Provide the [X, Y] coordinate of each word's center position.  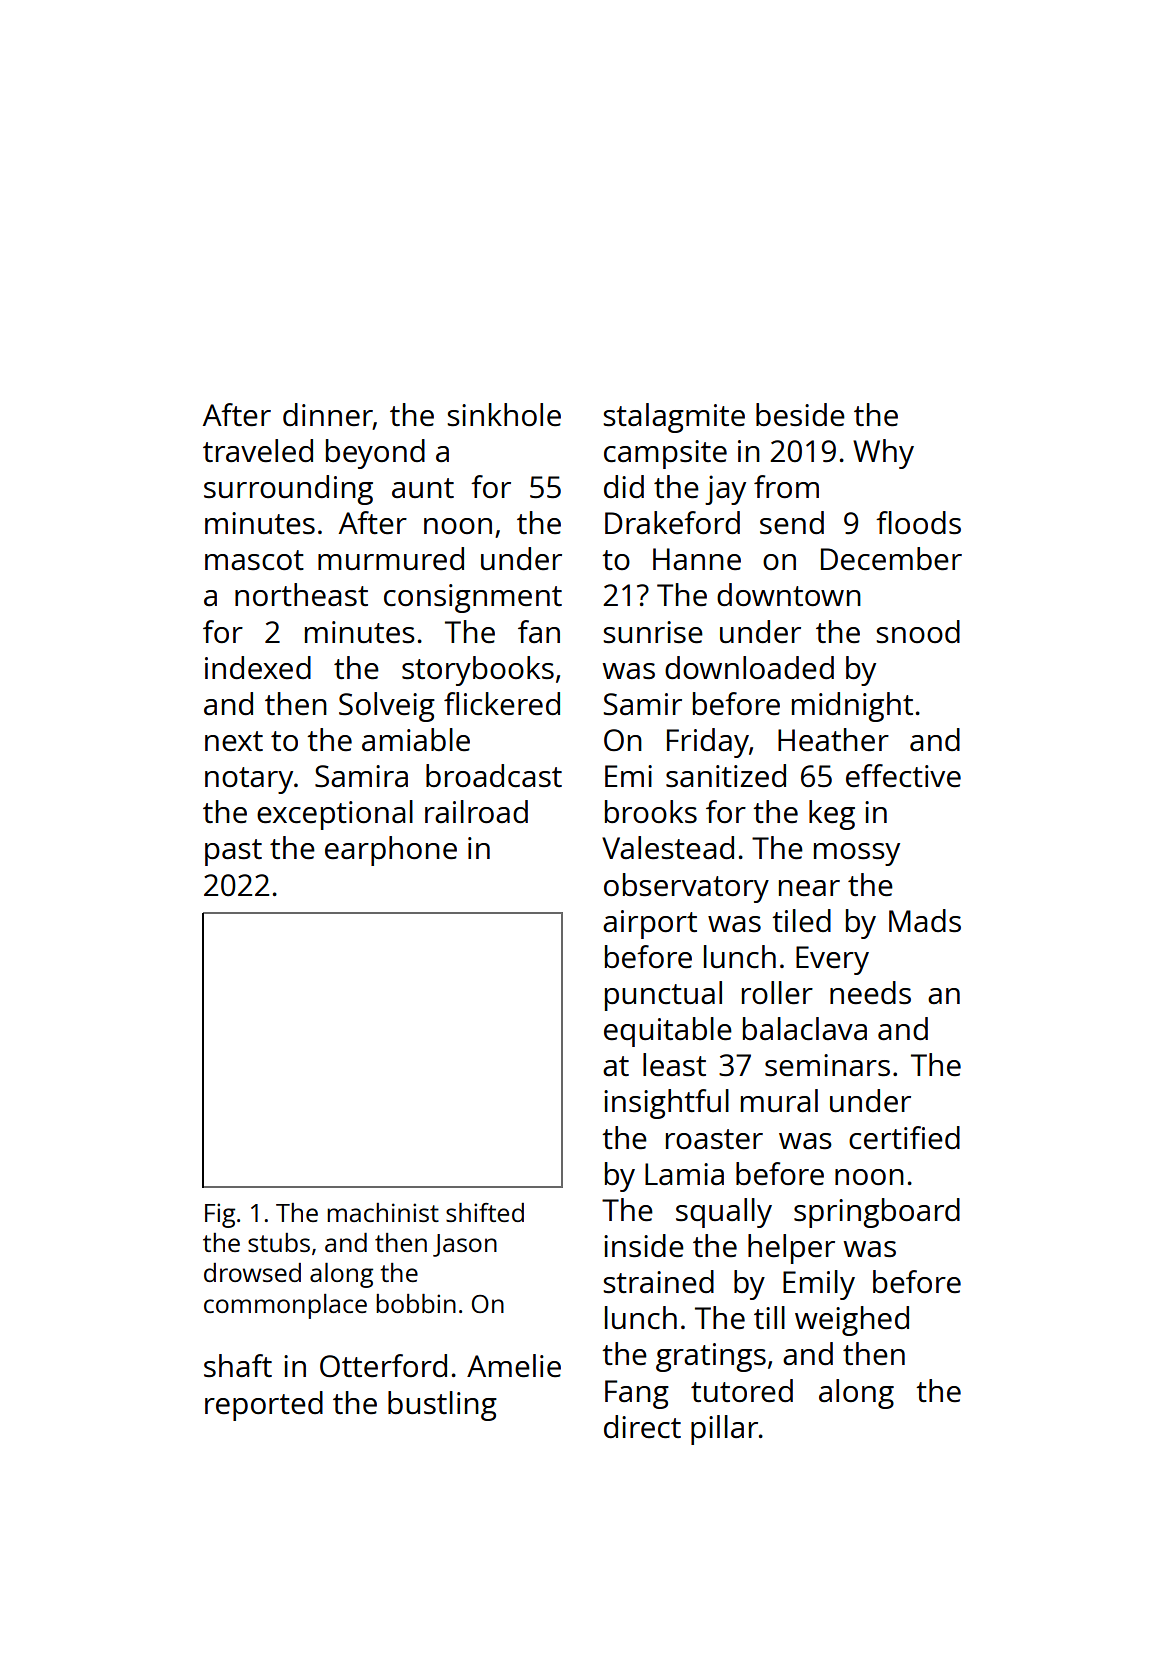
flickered [502, 704]
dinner [328, 416]
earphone [391, 851]
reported [264, 1406]
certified [904, 1138]
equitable [668, 1032]
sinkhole [504, 415]
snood [918, 632]
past [233, 852]
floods [918, 523]
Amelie [514, 1366]
